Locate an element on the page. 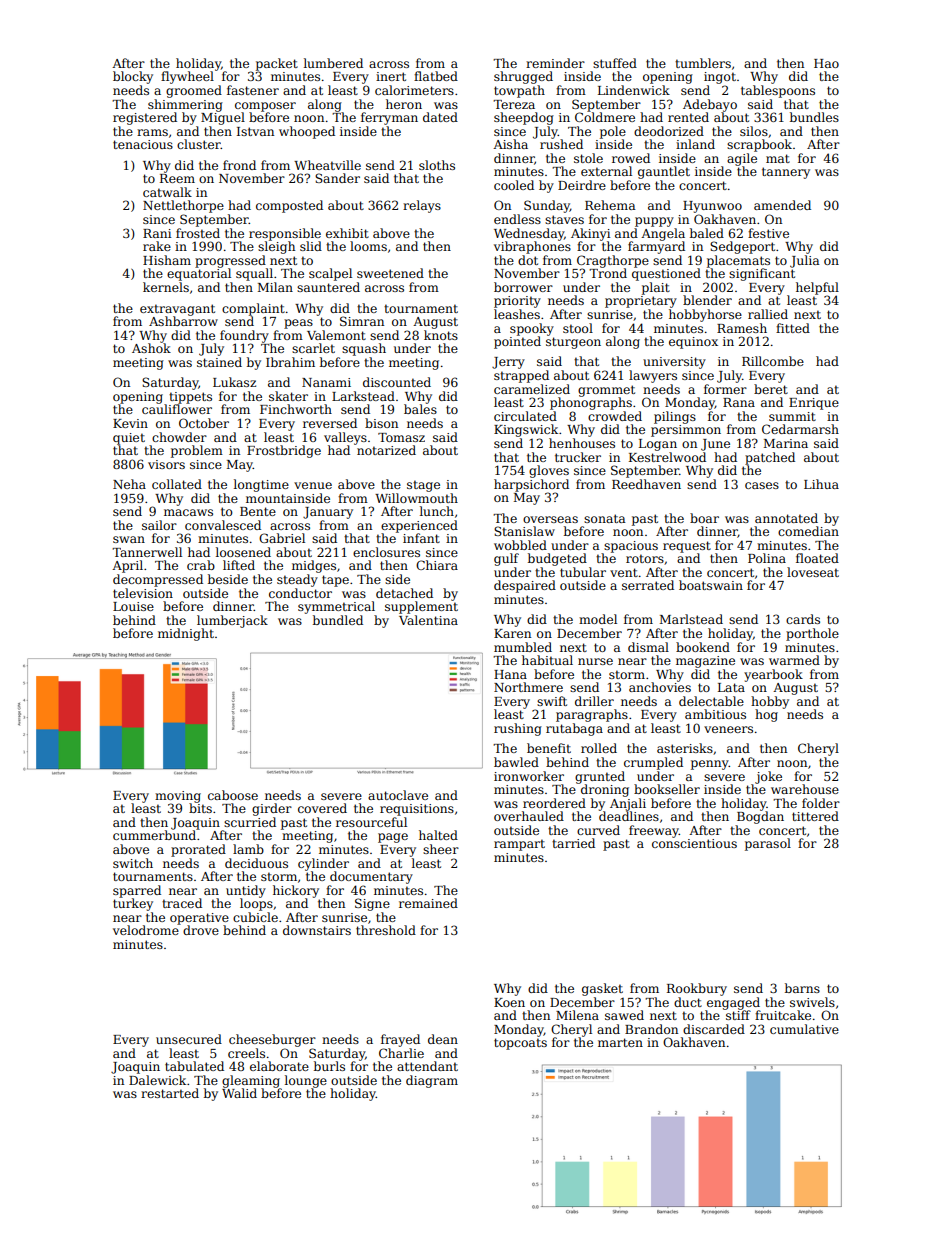 Image resolution: width=952 pixels, height=1233 pixels. creels is located at coordinates (246, 1053).
